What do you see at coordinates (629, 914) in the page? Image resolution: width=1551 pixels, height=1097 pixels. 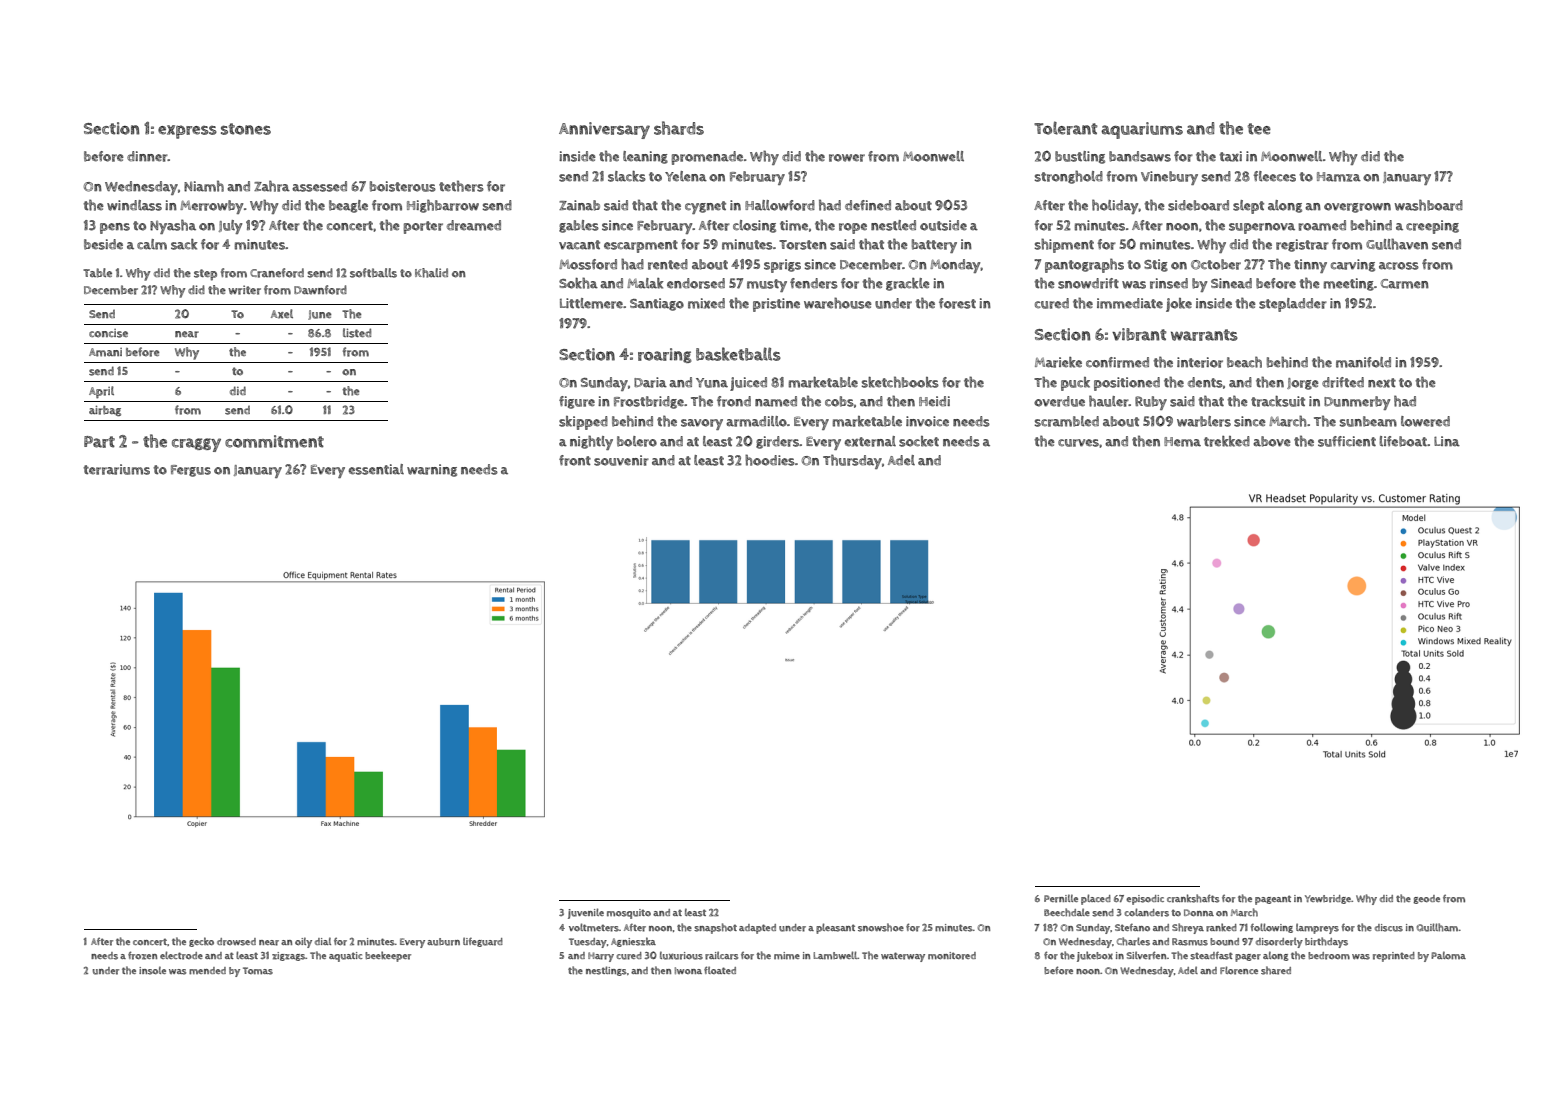 I see `mosquito` at bounding box center [629, 914].
